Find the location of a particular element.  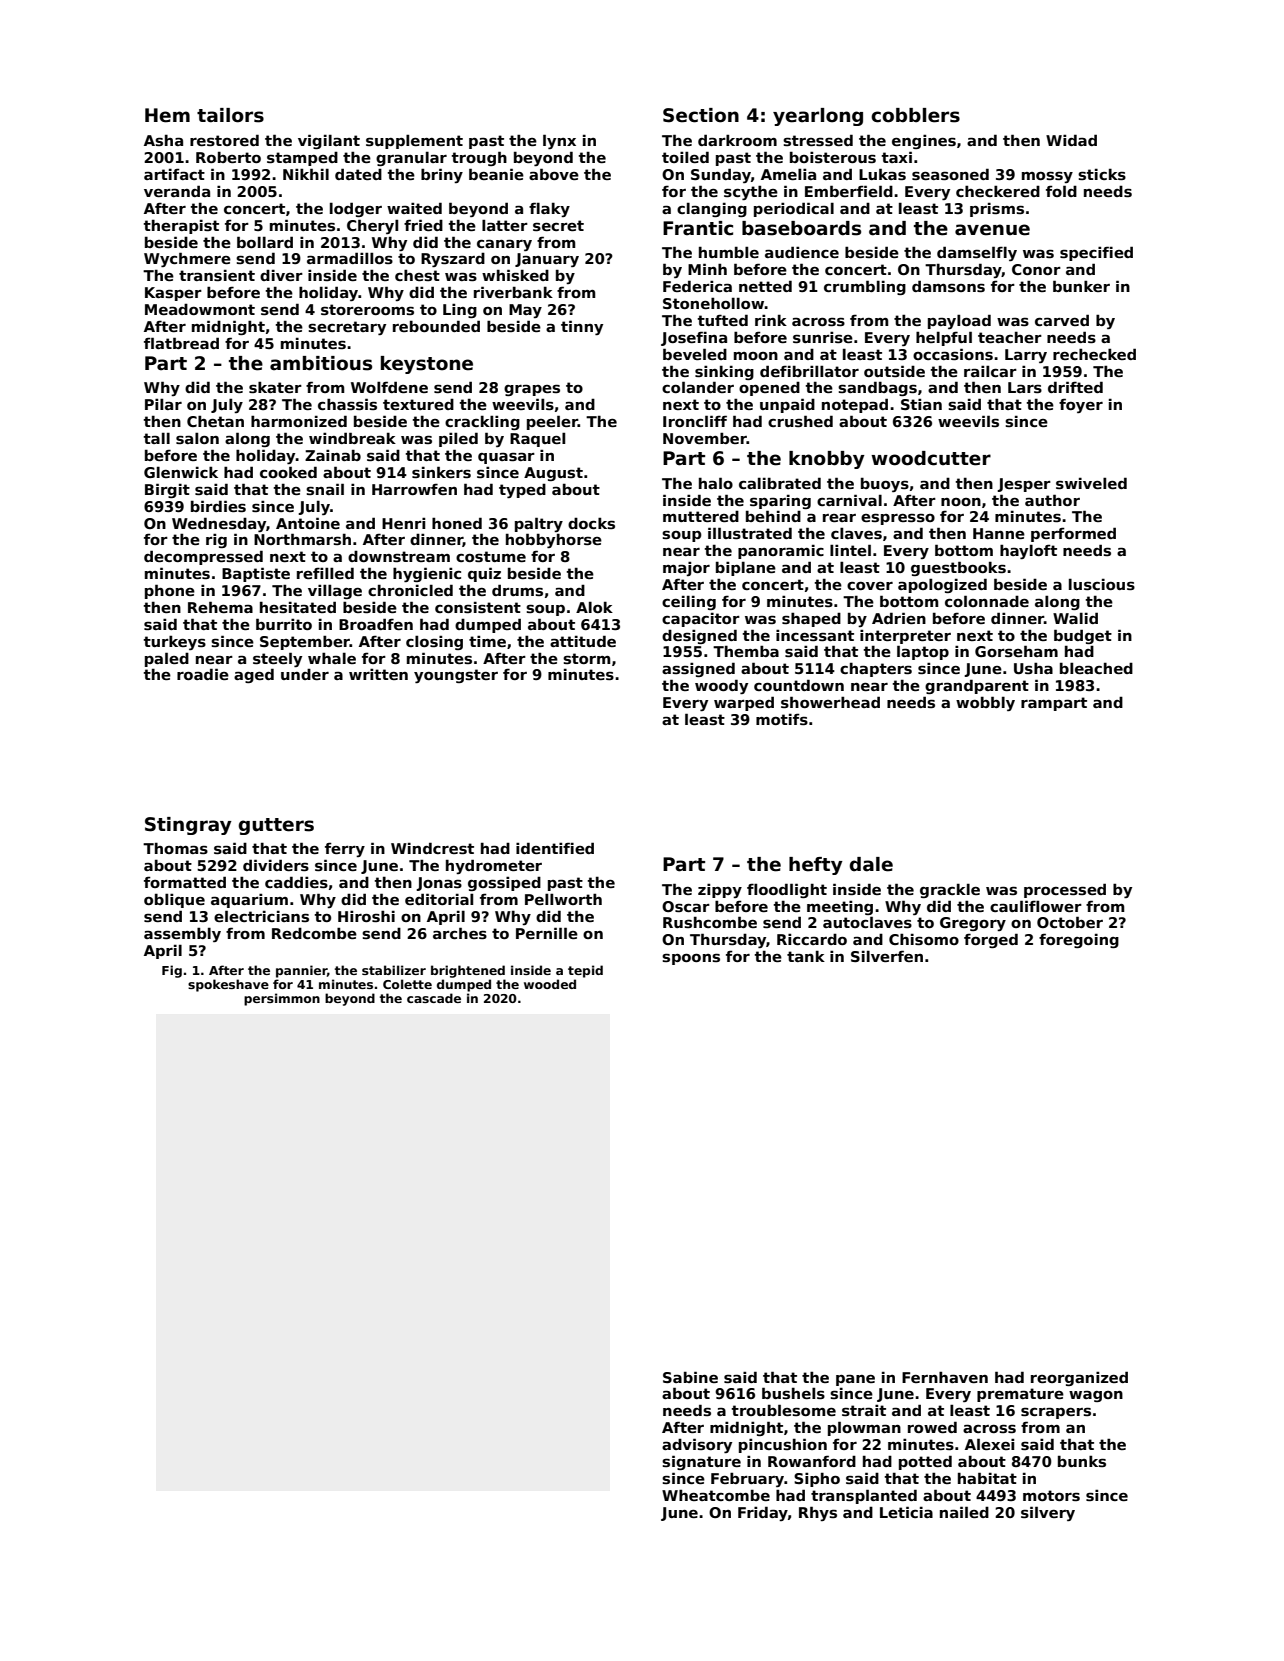

Frantic is located at coordinates (698, 228).
